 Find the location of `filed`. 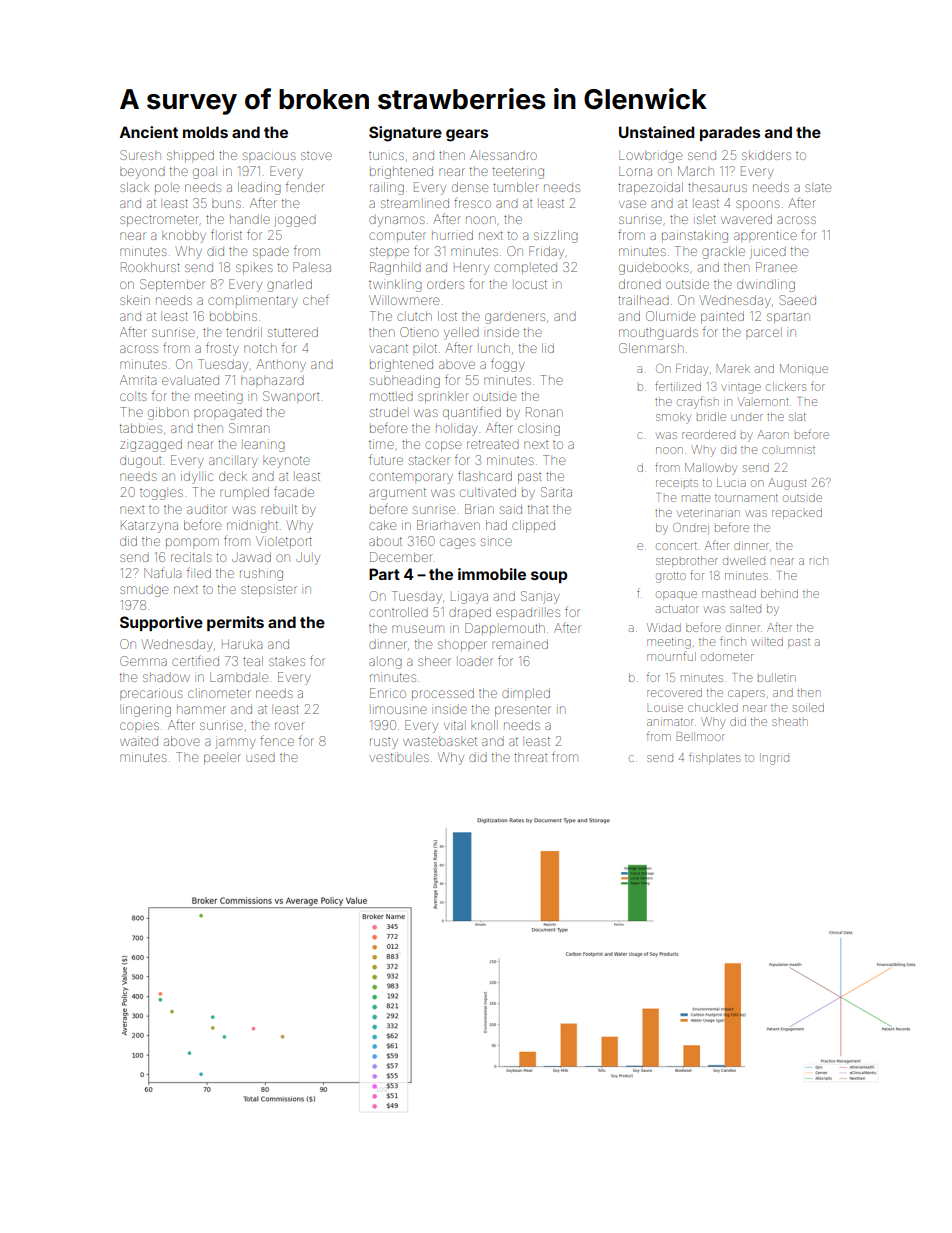

filed is located at coordinates (199, 572).
